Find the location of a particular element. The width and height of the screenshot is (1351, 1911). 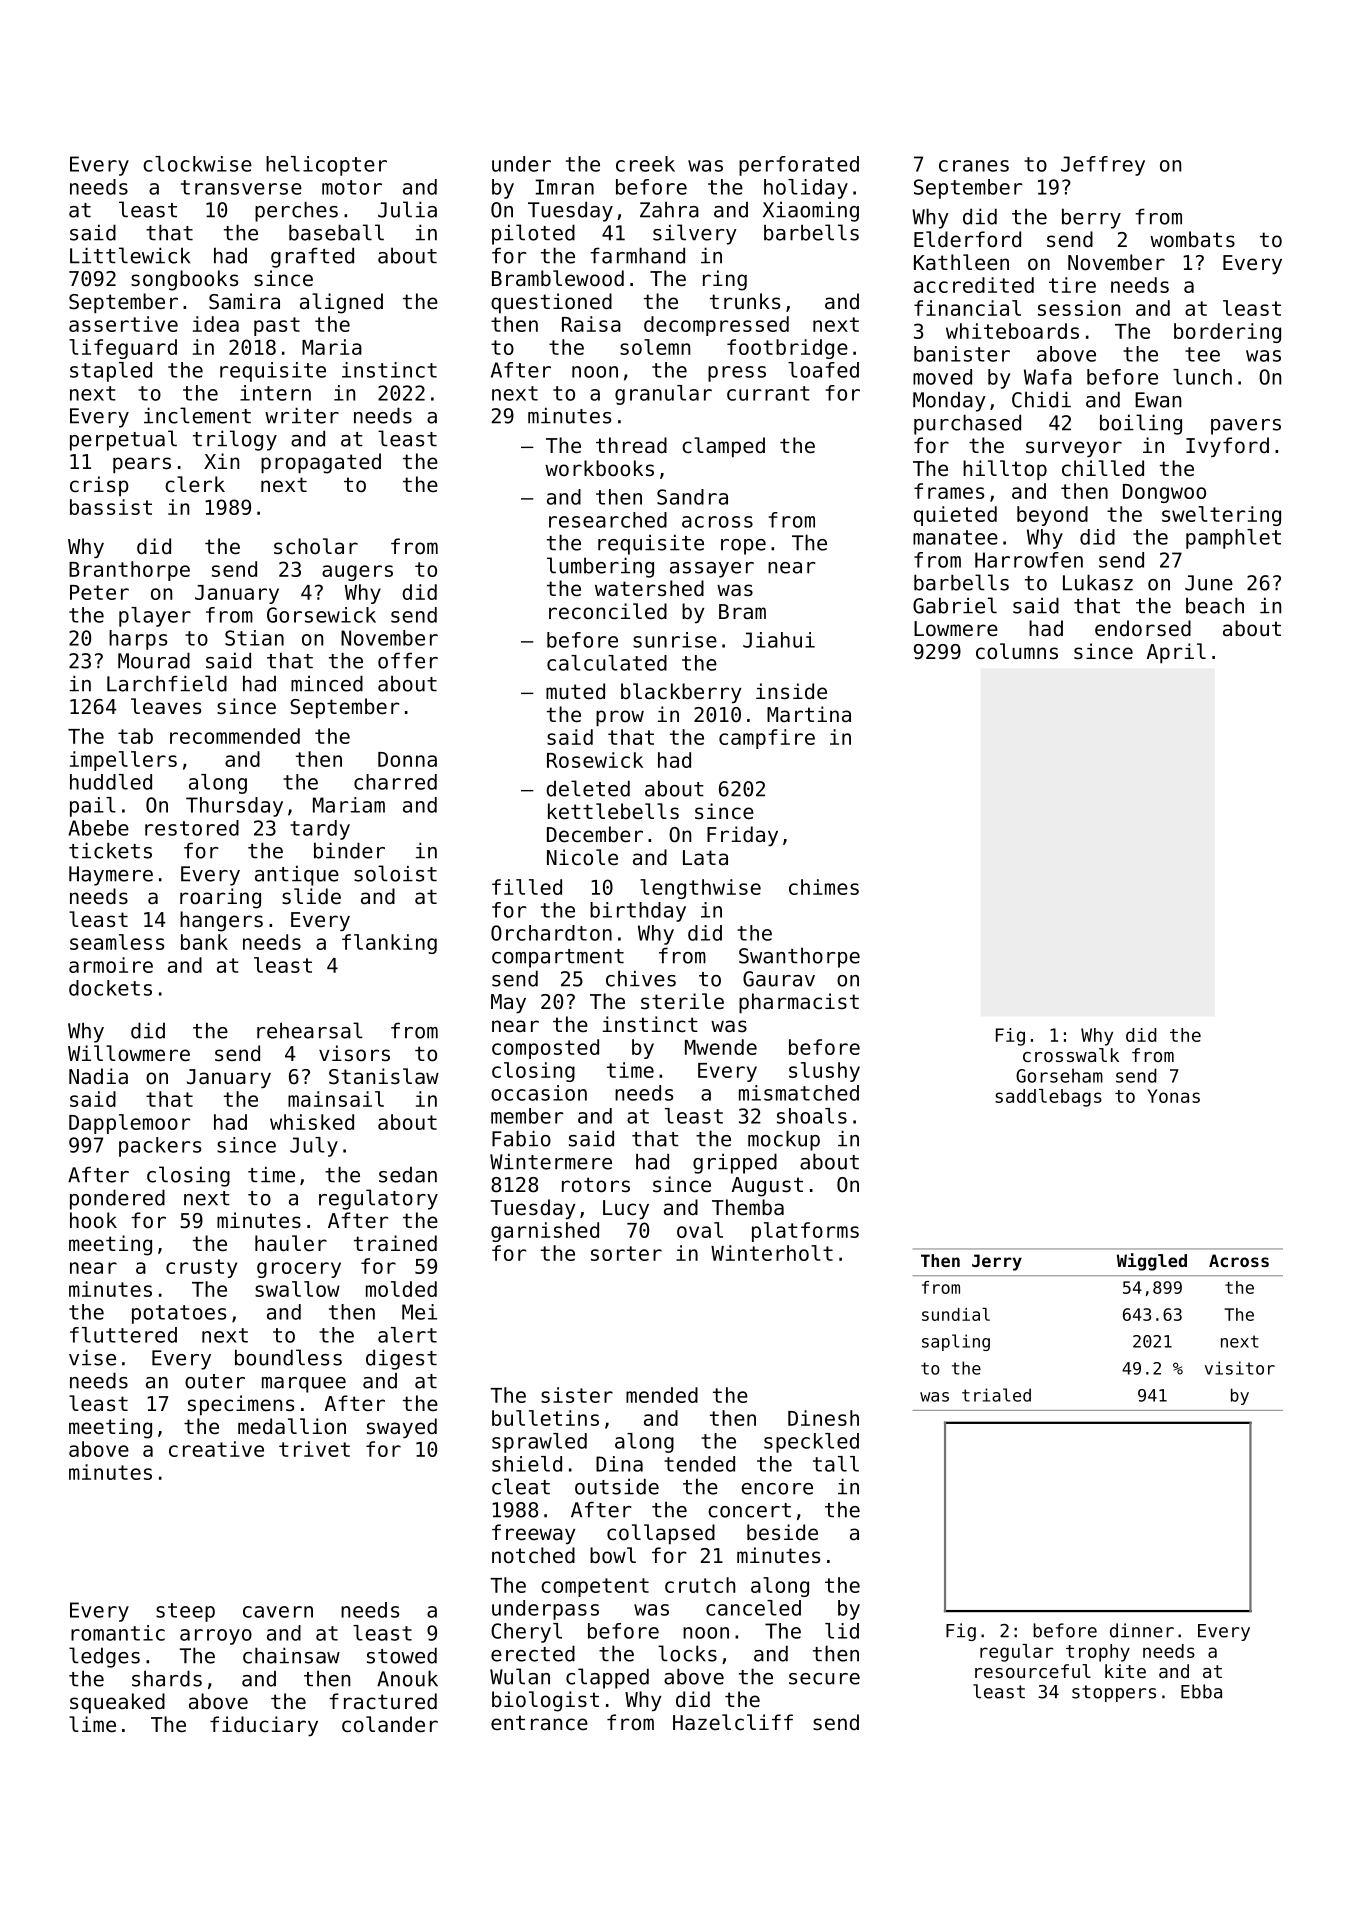

Wiggled is located at coordinates (1152, 1262).
